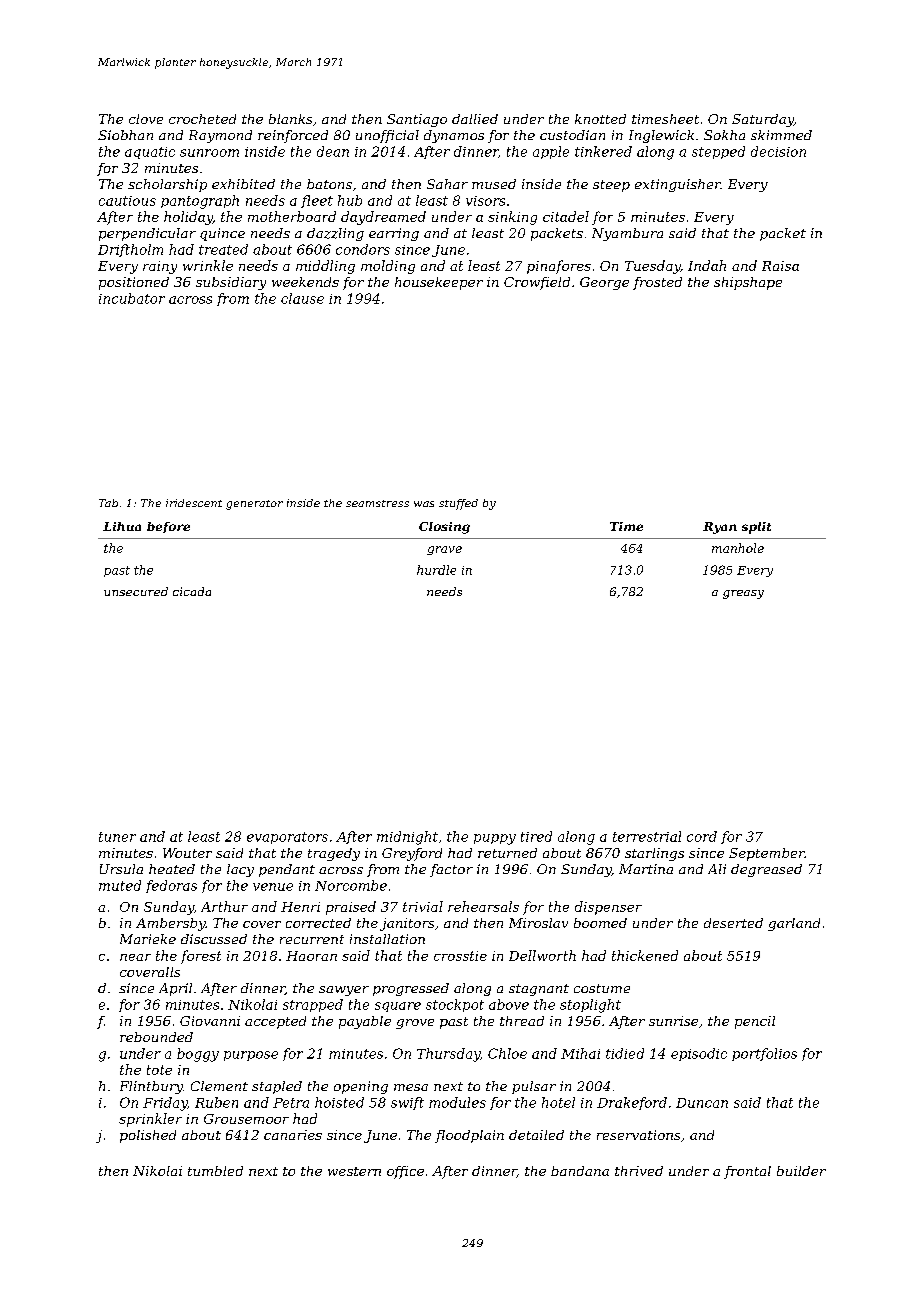 The height and width of the screenshot is (1308, 924). Describe the element at coordinates (302, 298) in the screenshot. I see `clause` at that location.
